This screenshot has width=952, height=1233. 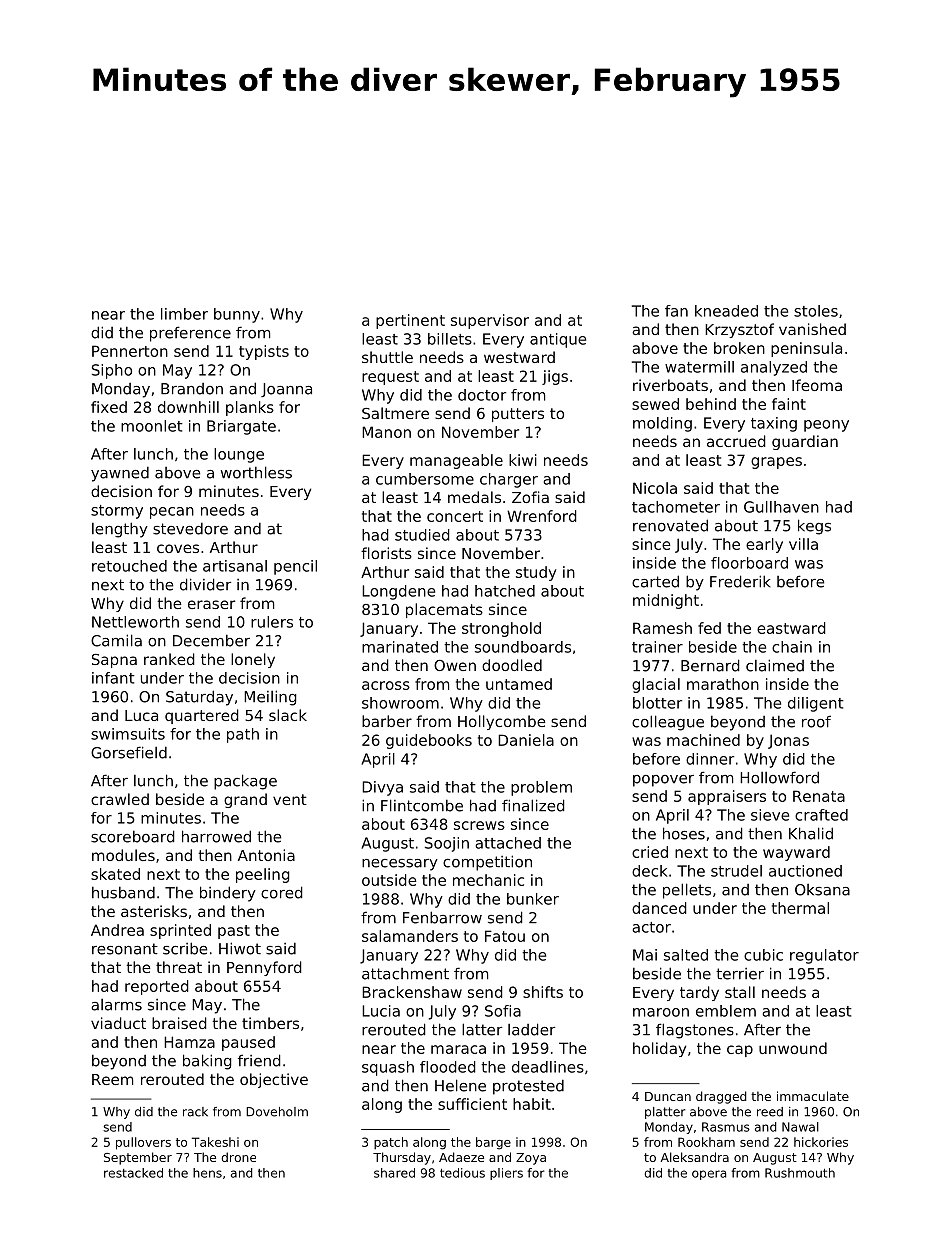 I want to click on manageable, so click(x=456, y=461).
